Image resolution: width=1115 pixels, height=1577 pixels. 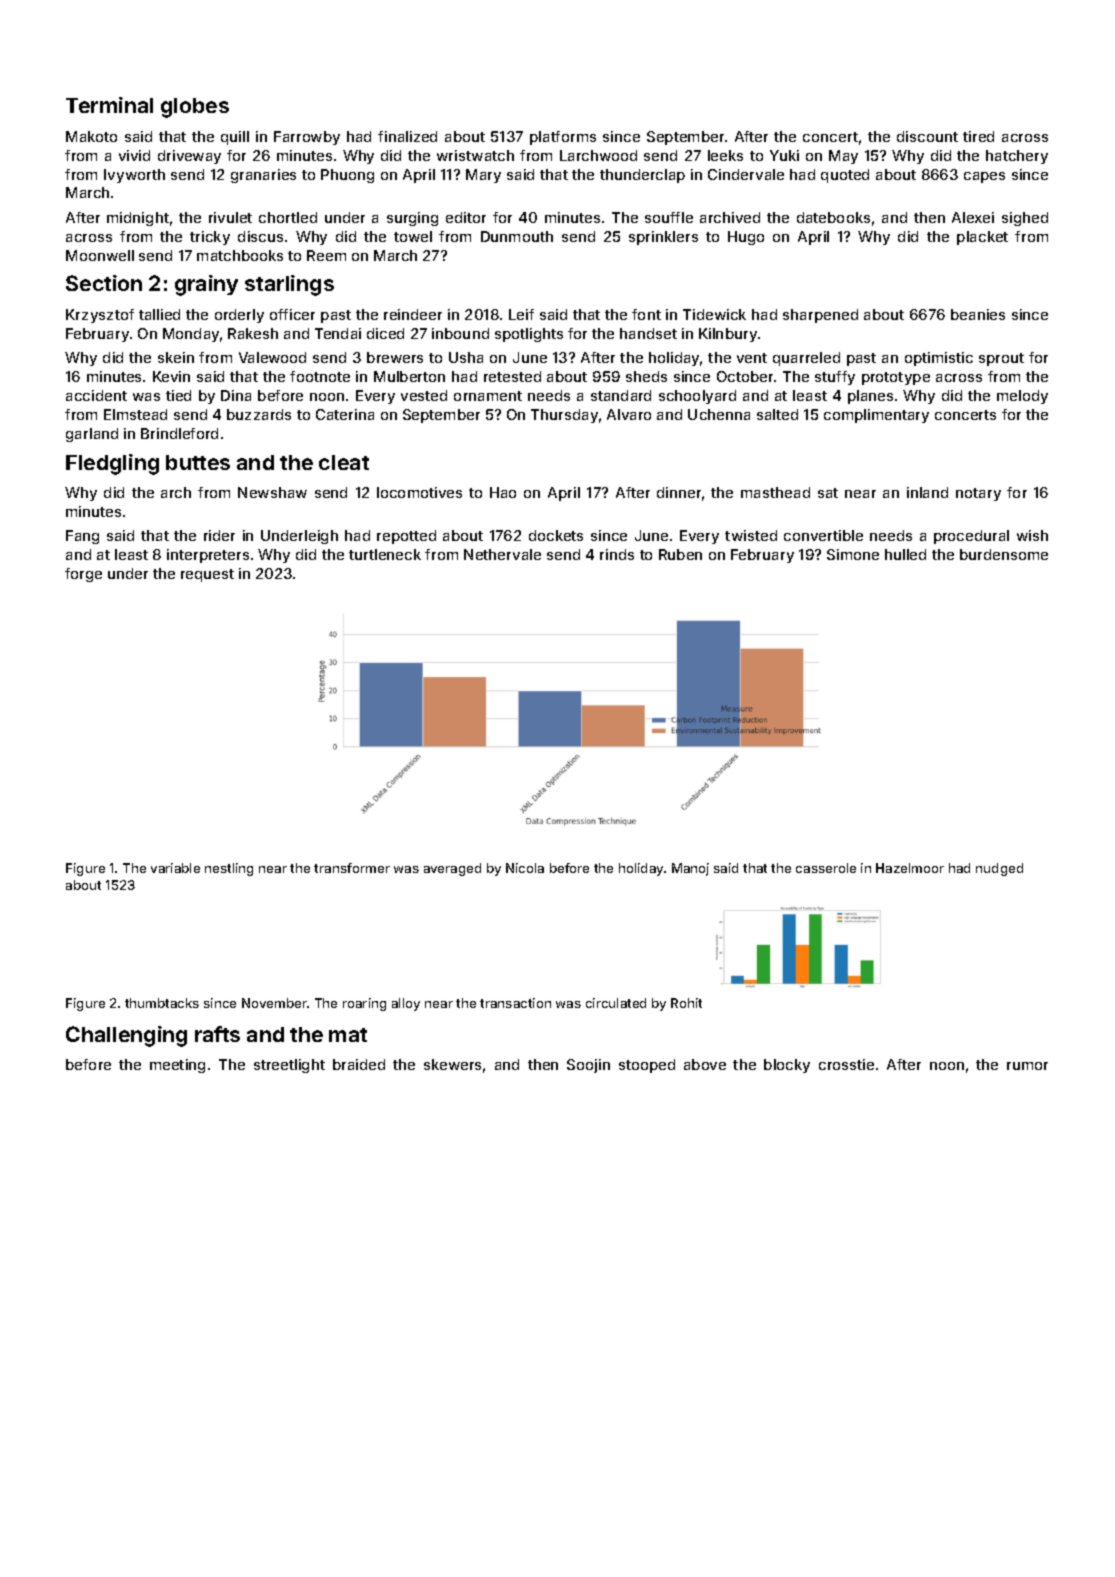 I want to click on discount, so click(x=927, y=136).
